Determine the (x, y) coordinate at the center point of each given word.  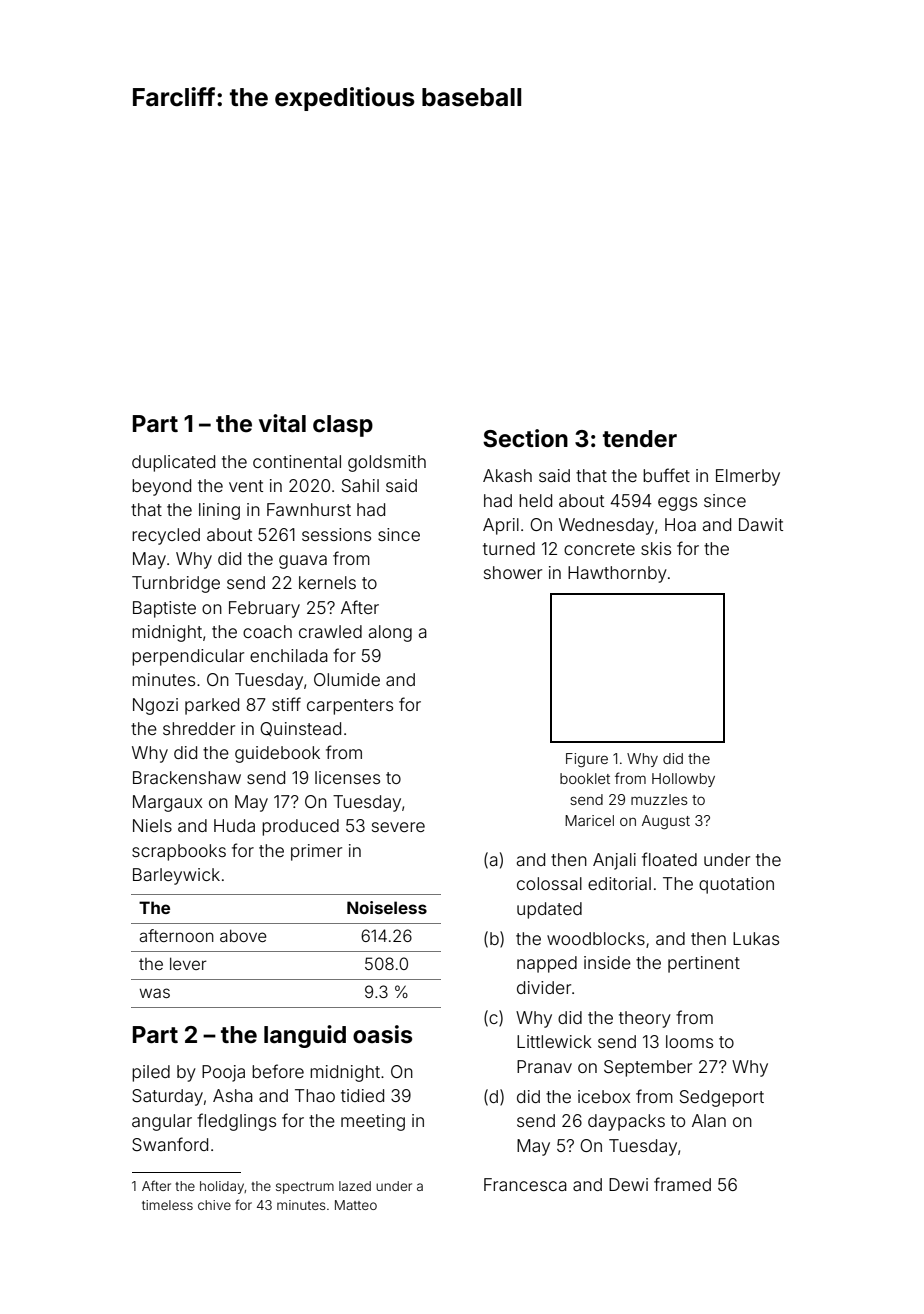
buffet (666, 475)
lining (219, 511)
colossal (549, 883)
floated (669, 859)
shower (513, 572)
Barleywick (176, 876)
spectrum (305, 1188)
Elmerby (748, 477)
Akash (507, 475)
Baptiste (164, 609)
